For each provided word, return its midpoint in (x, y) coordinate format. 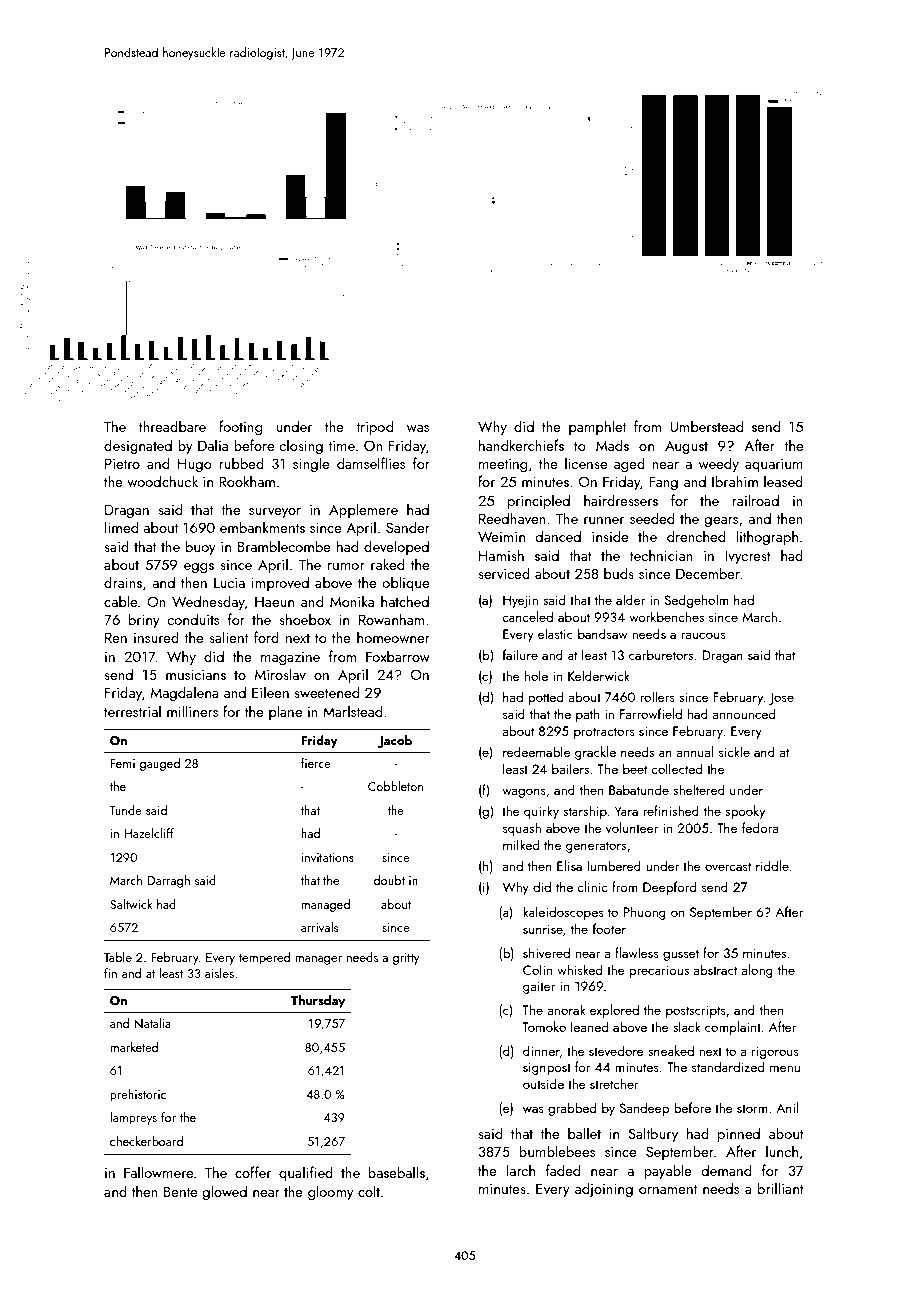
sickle (734, 751)
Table (118, 957)
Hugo (195, 465)
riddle (772, 865)
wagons (524, 793)
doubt (389, 880)
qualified (306, 1173)
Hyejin (520, 601)
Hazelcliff (149, 833)
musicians (196, 674)
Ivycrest (748, 557)
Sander (408, 527)
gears (721, 522)
